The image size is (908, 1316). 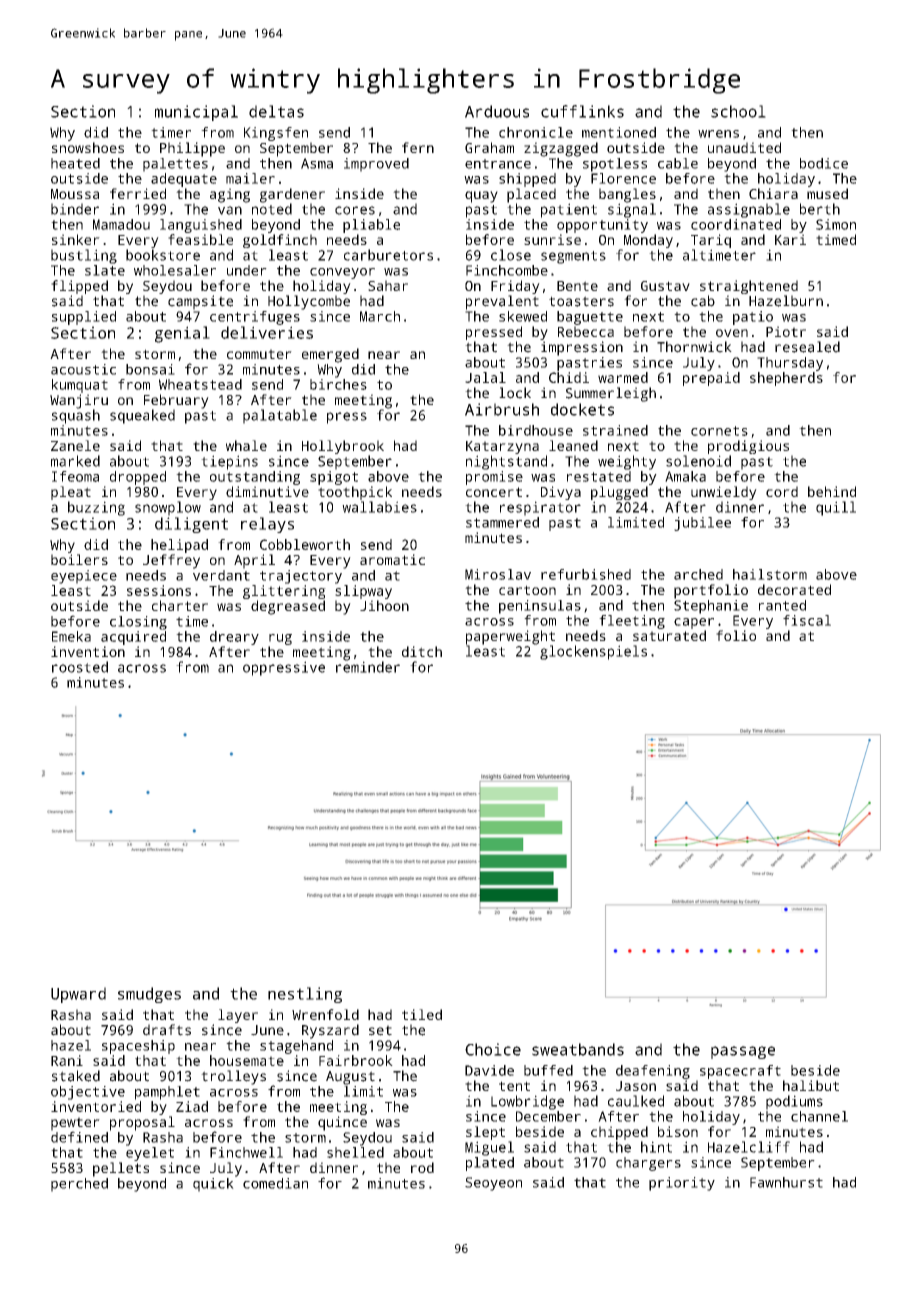 What do you see at coordinates (711, 379) in the page?
I see `prepaid` at bounding box center [711, 379].
